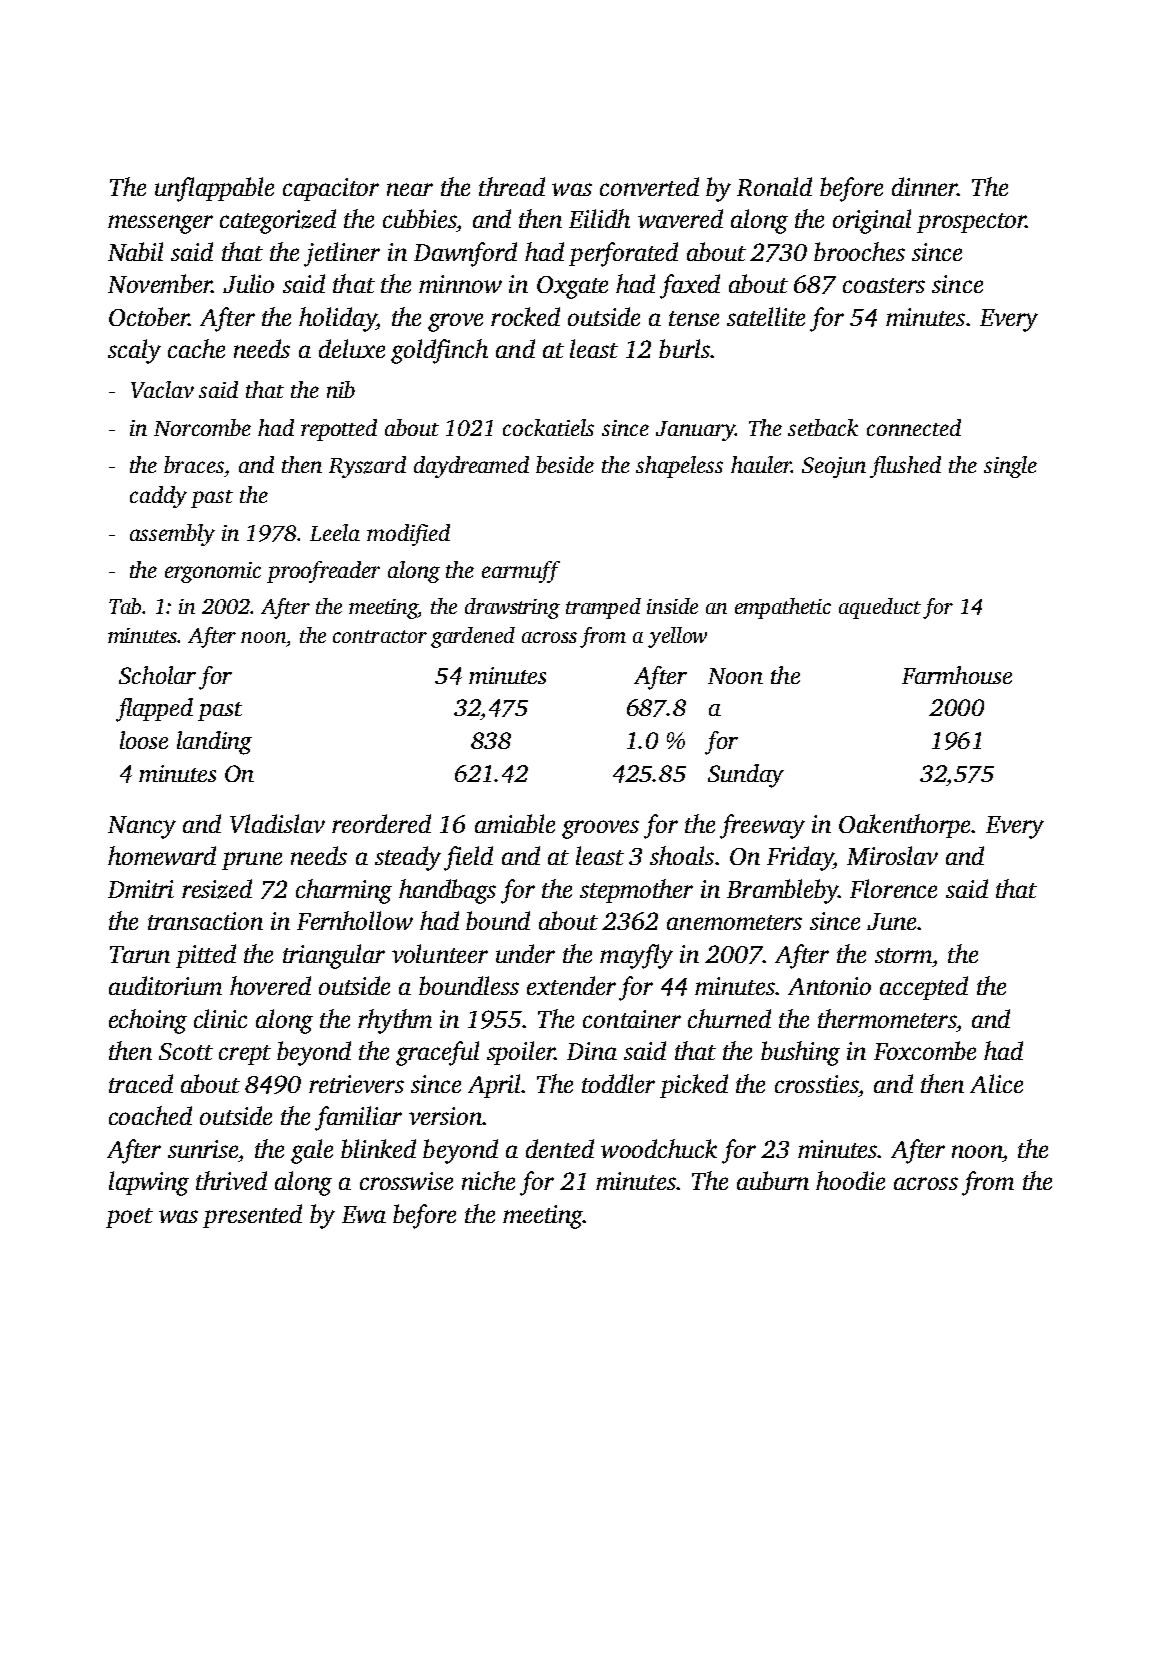 This document has height=1654, width=1165. Describe the element at coordinates (746, 776) in the document. I see `Sunday` at that location.
